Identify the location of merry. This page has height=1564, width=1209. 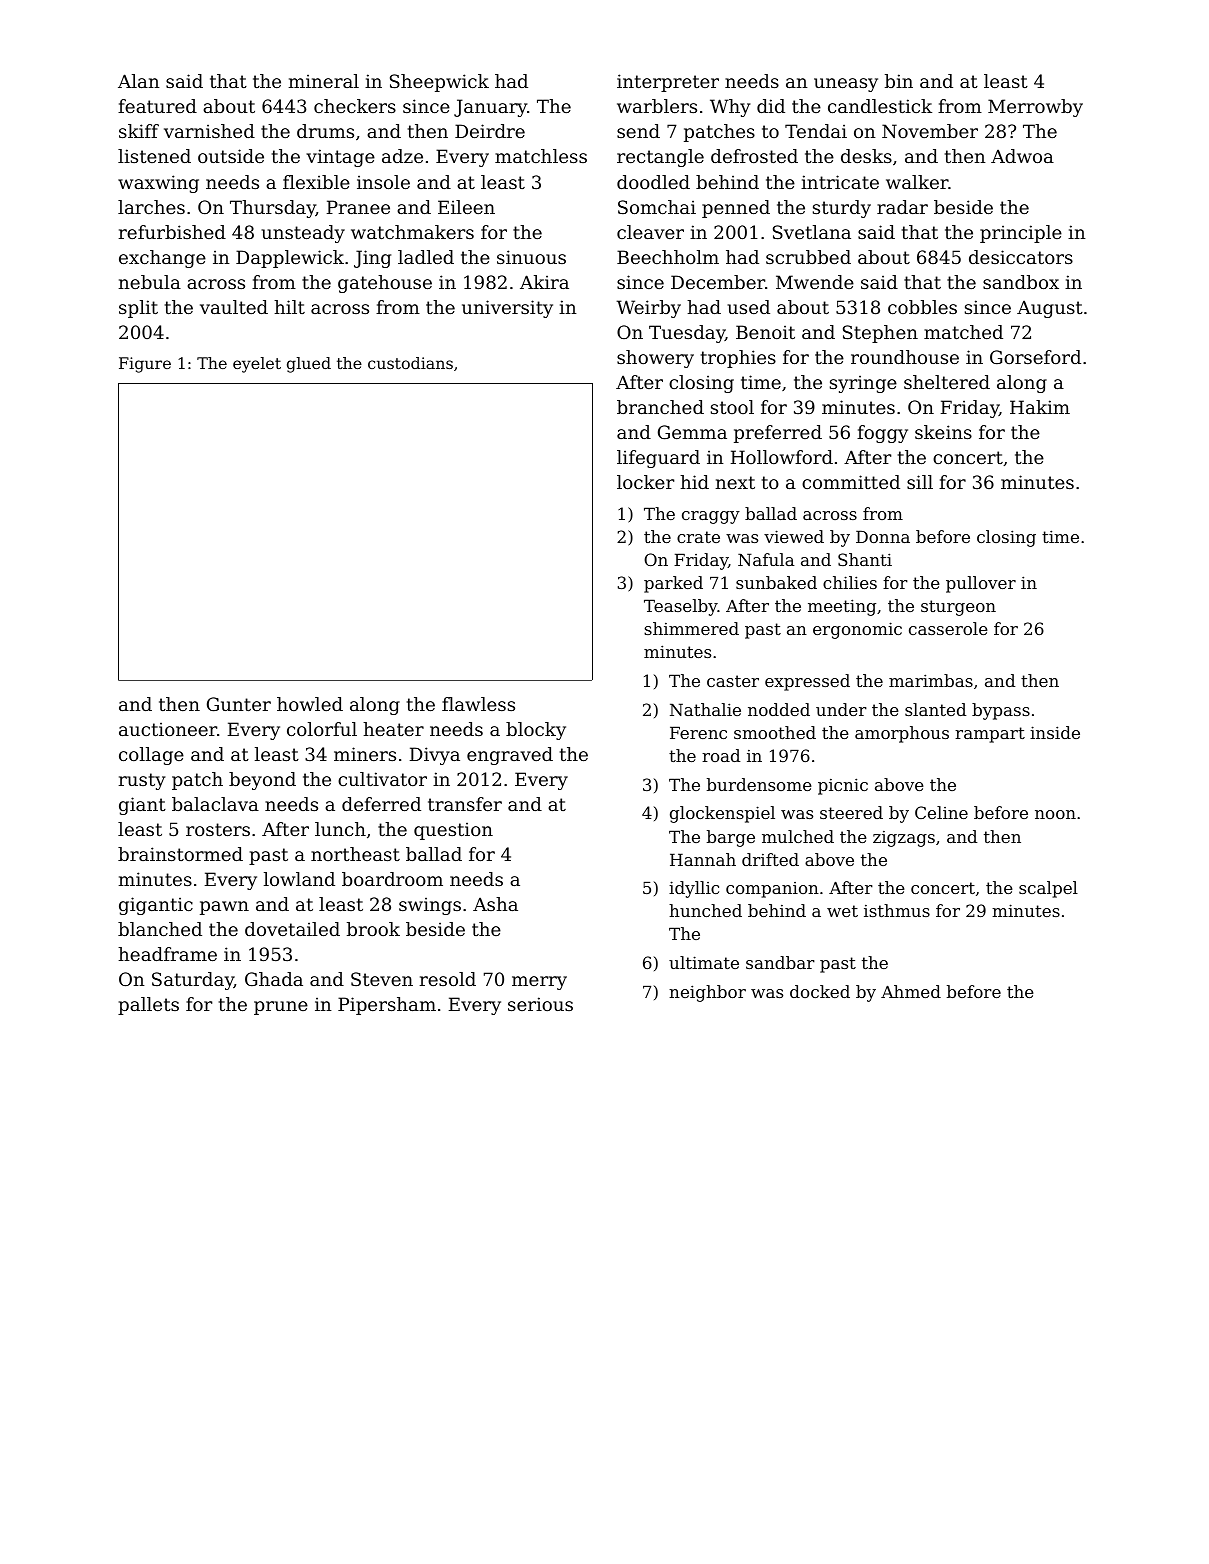
(539, 983).
